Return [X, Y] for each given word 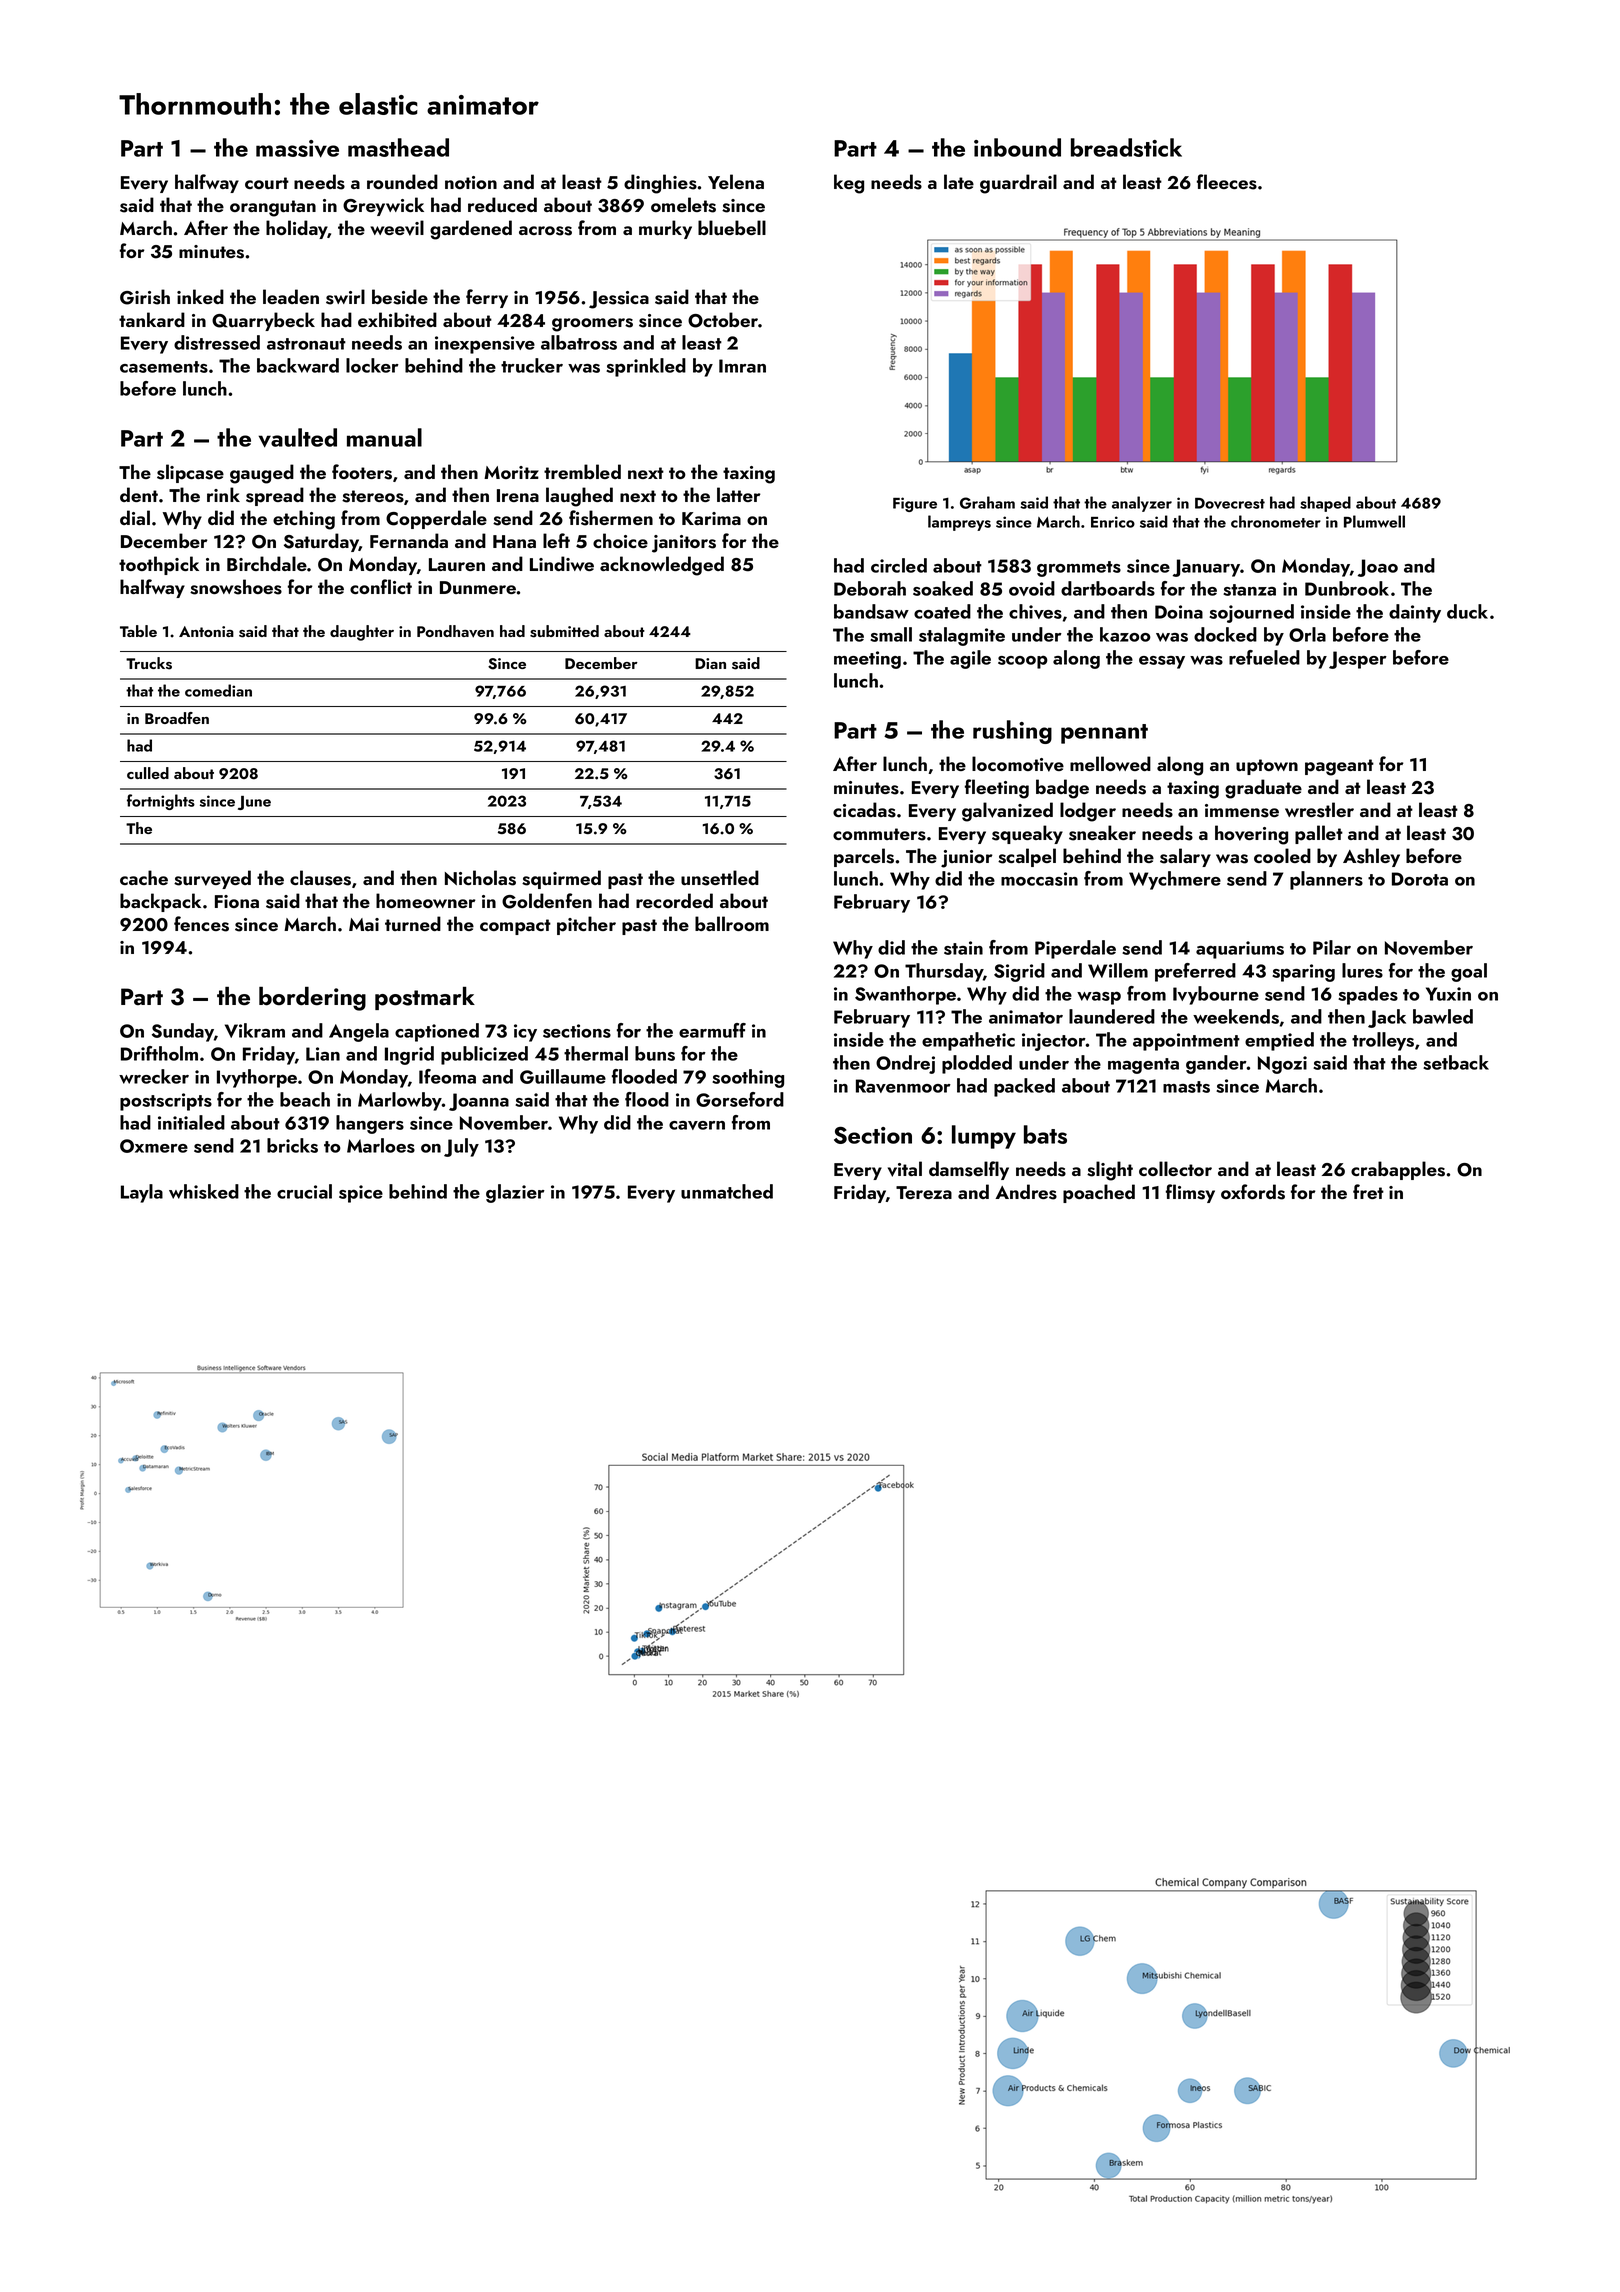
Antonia [206, 631]
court [267, 183]
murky [665, 229]
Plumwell [1374, 521]
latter [739, 494]
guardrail [1018, 184]
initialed [191, 1122]
